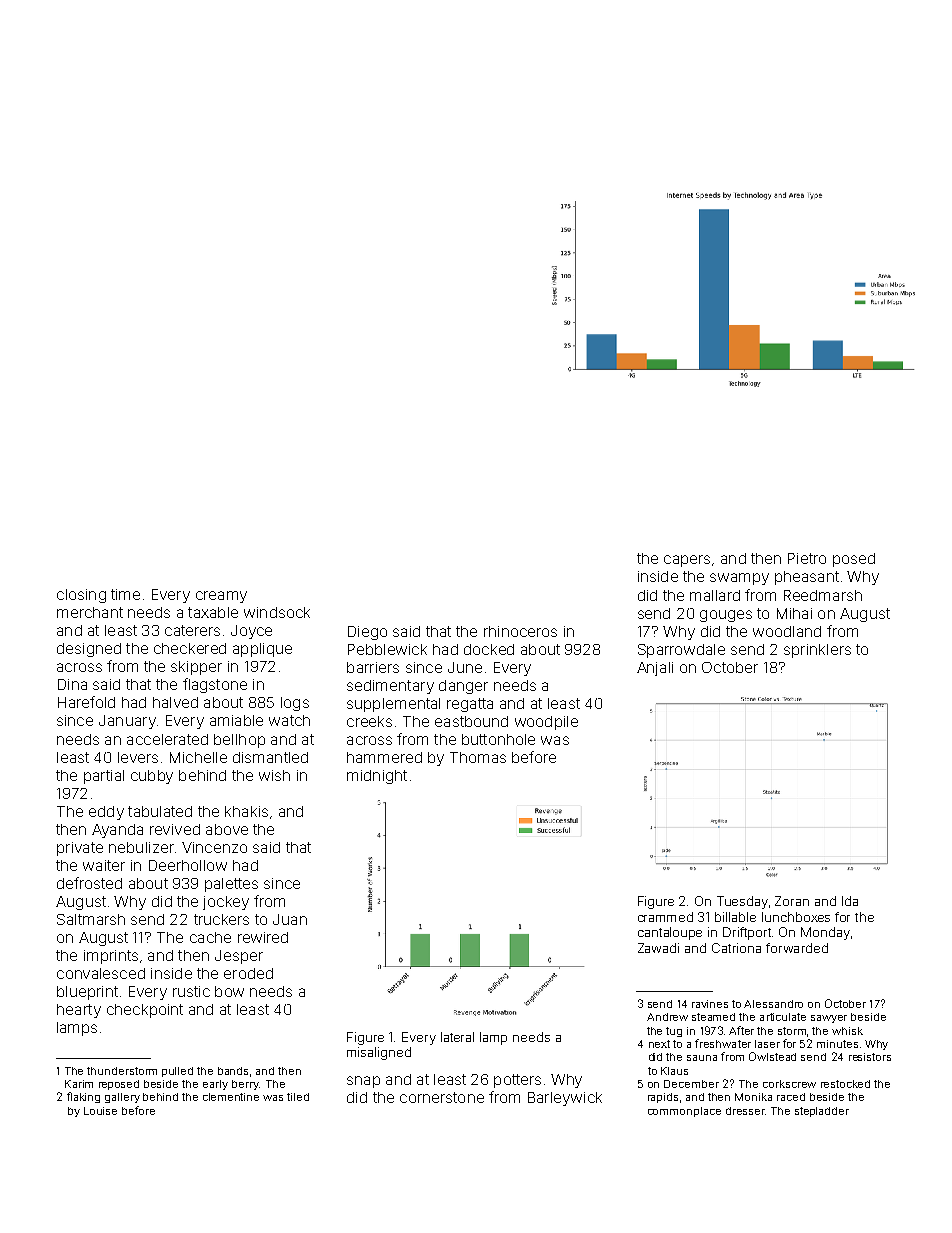 This screenshot has height=1233, width=952. I want to click on crammed, so click(665, 917).
